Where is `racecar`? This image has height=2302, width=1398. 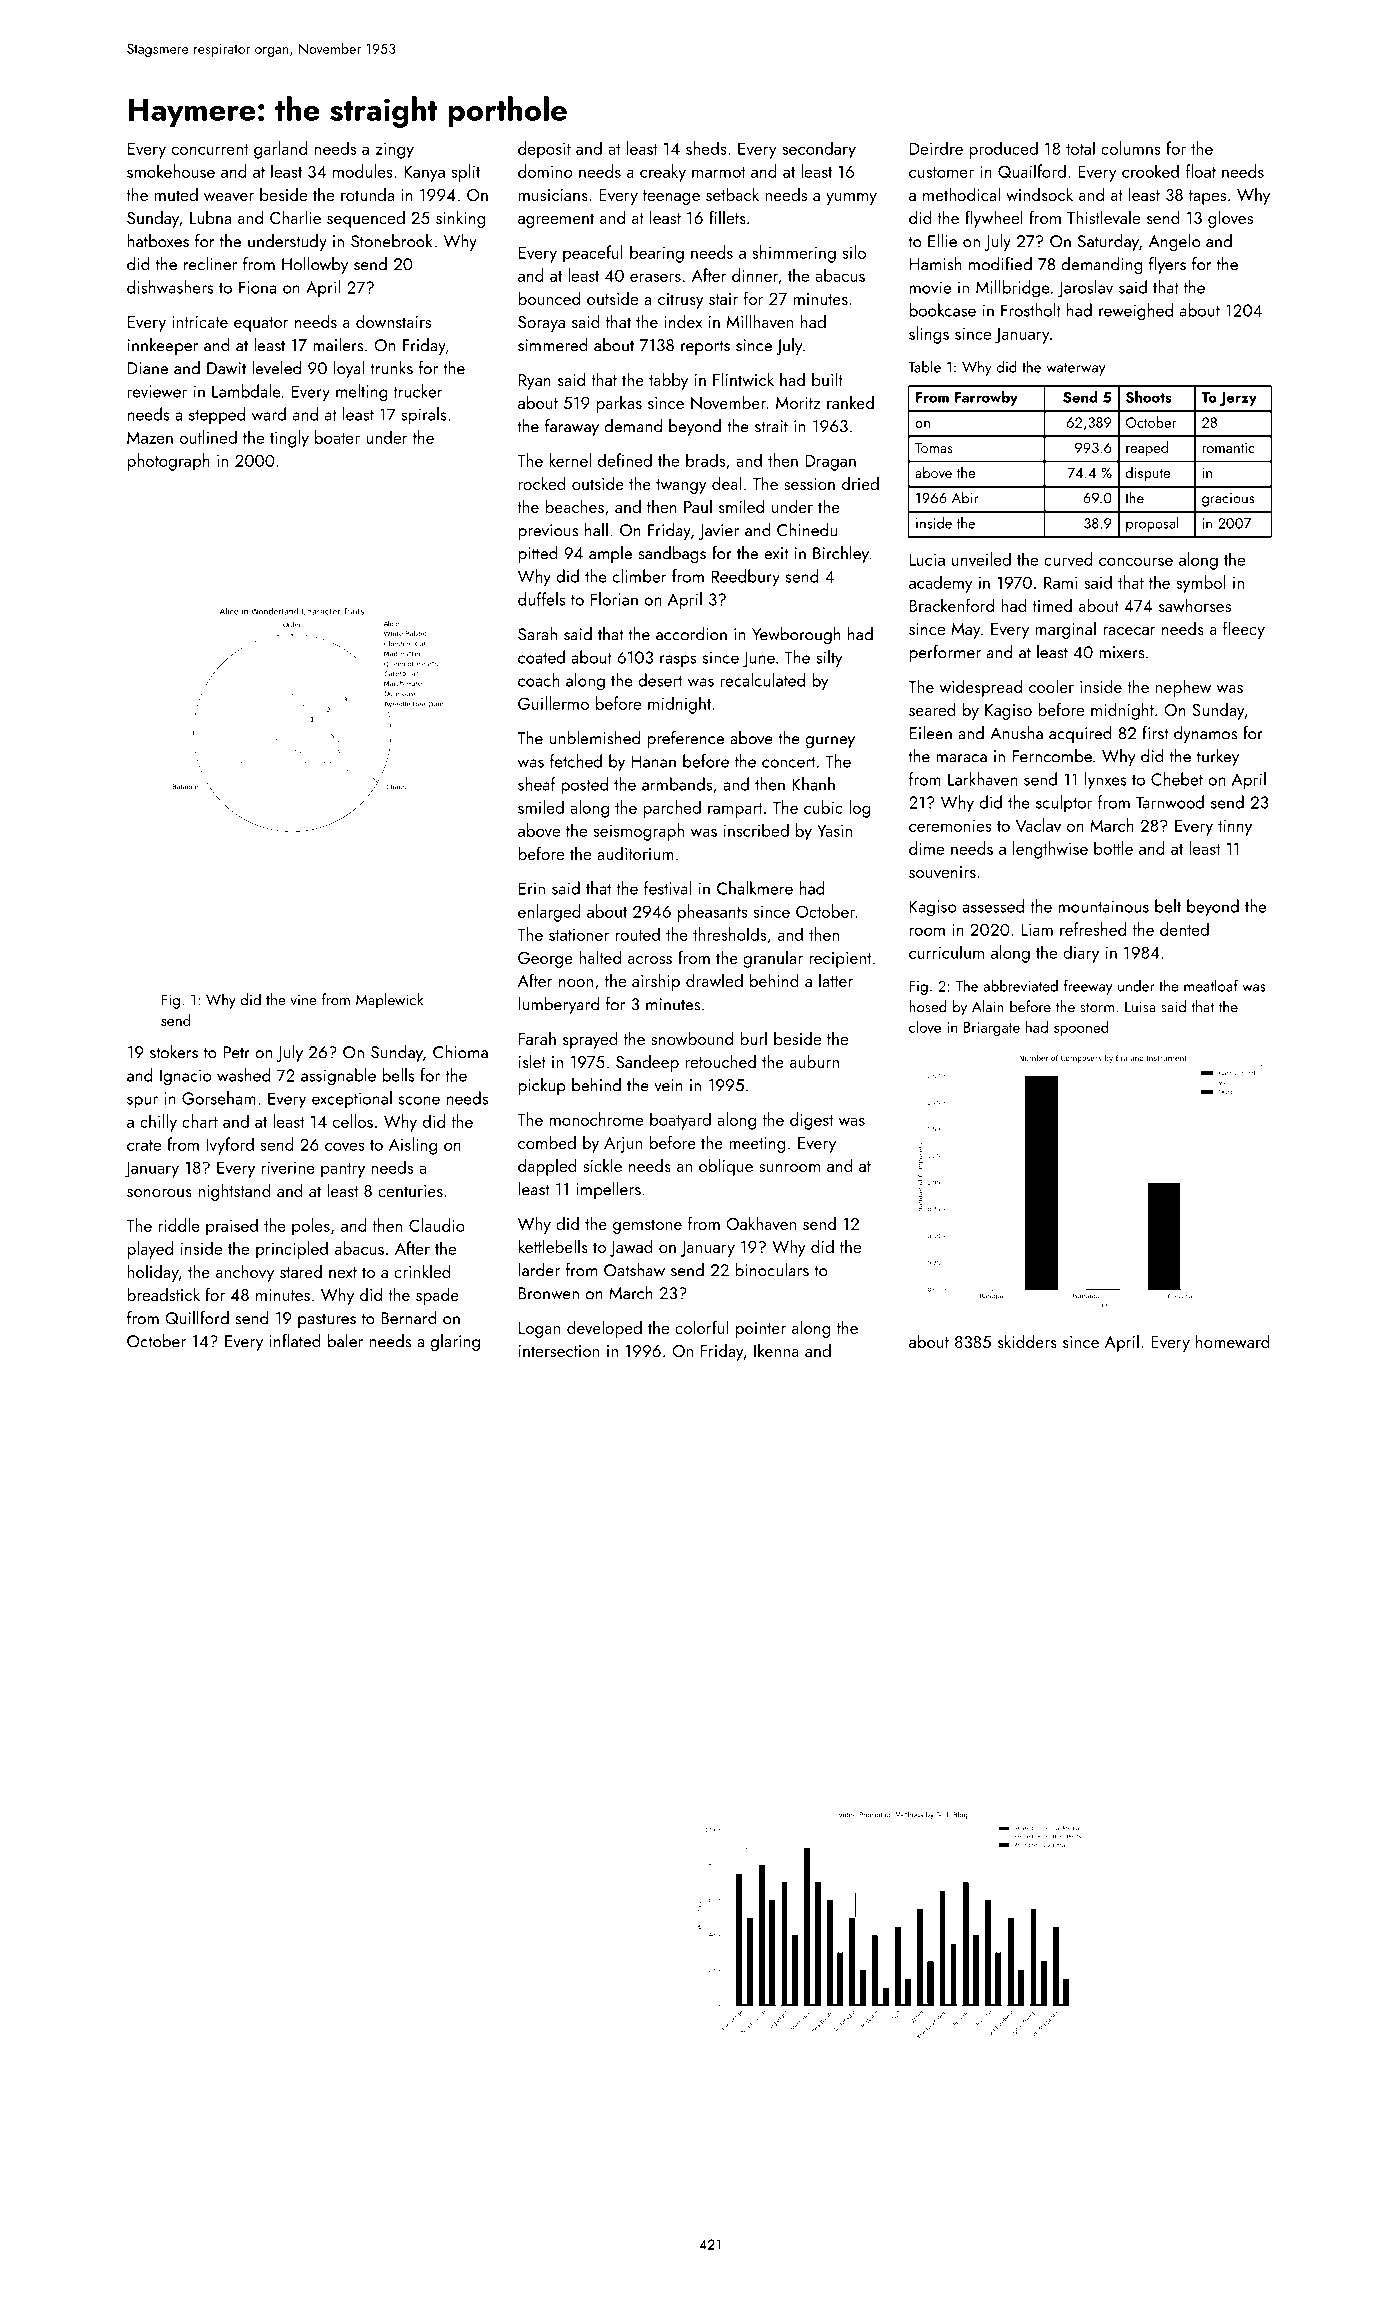
racecar is located at coordinates (1129, 631).
